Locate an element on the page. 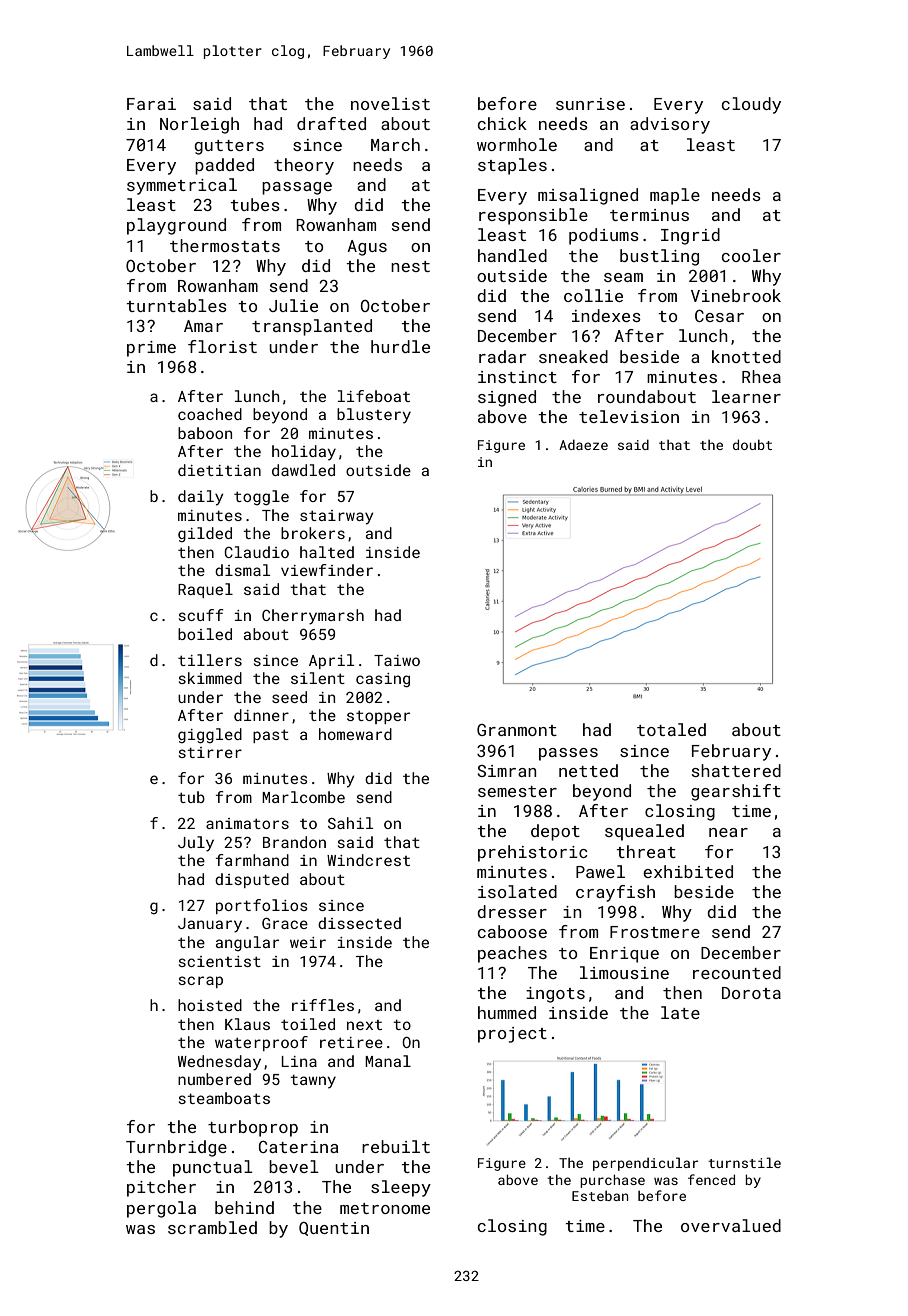 The width and height of the page is (908, 1316). netted is located at coordinates (588, 770).
